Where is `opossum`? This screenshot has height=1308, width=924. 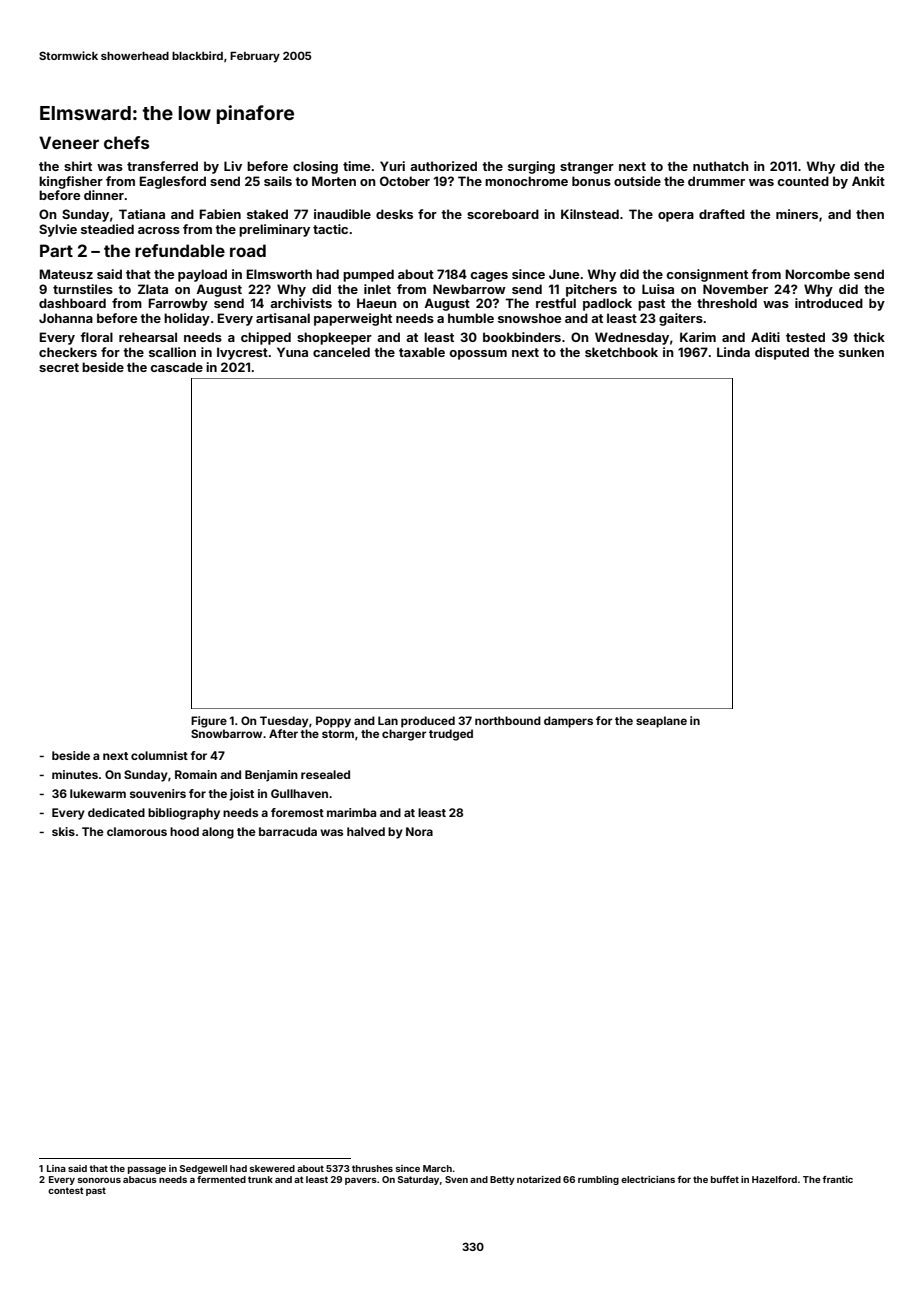
opossum is located at coordinates (478, 355).
